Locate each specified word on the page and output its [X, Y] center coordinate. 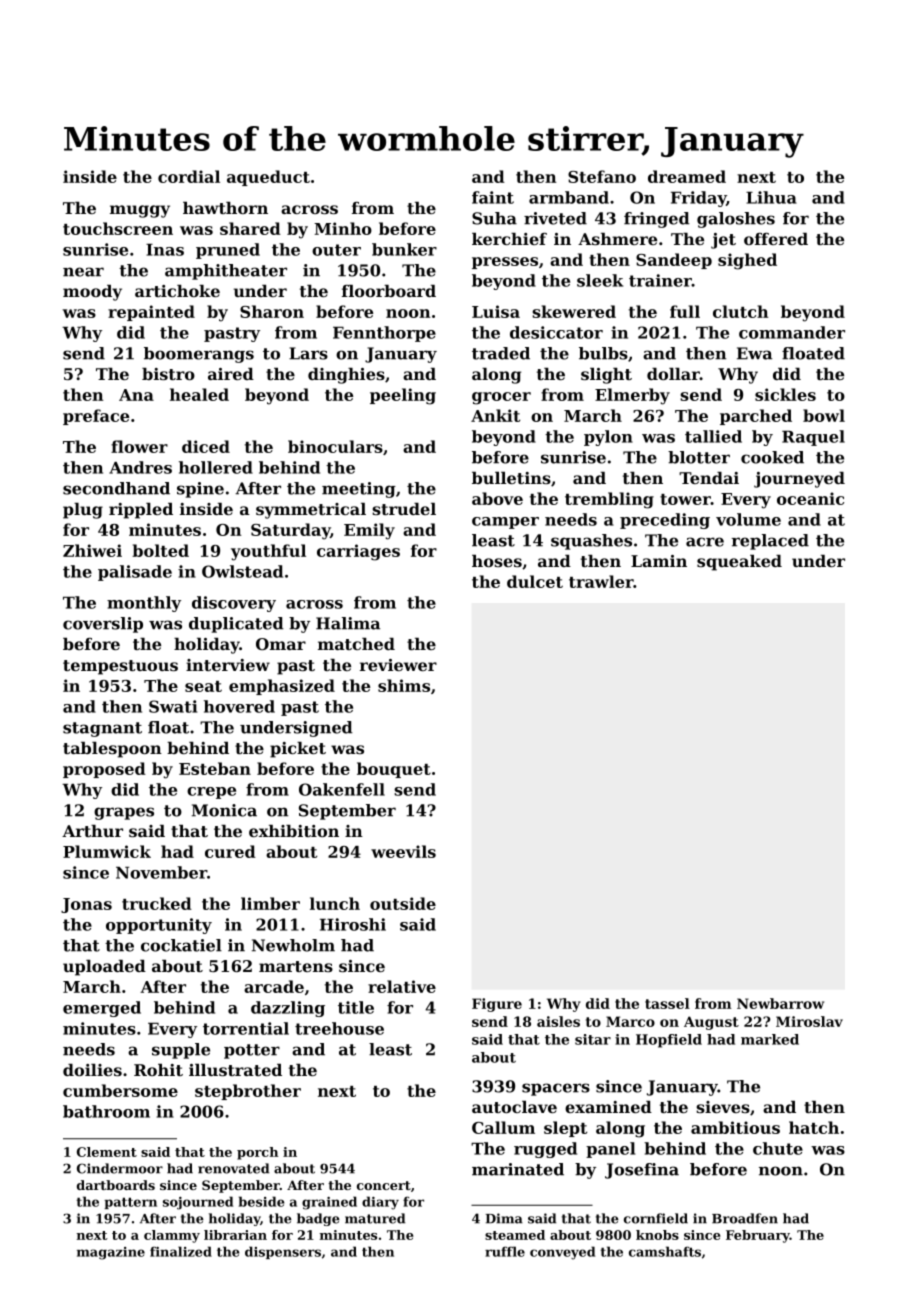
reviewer [398, 665]
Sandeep [674, 261]
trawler [601, 581]
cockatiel [181, 945]
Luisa [496, 311]
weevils [403, 851]
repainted [151, 313]
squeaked [739, 563]
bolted [160, 550]
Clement [107, 1152]
